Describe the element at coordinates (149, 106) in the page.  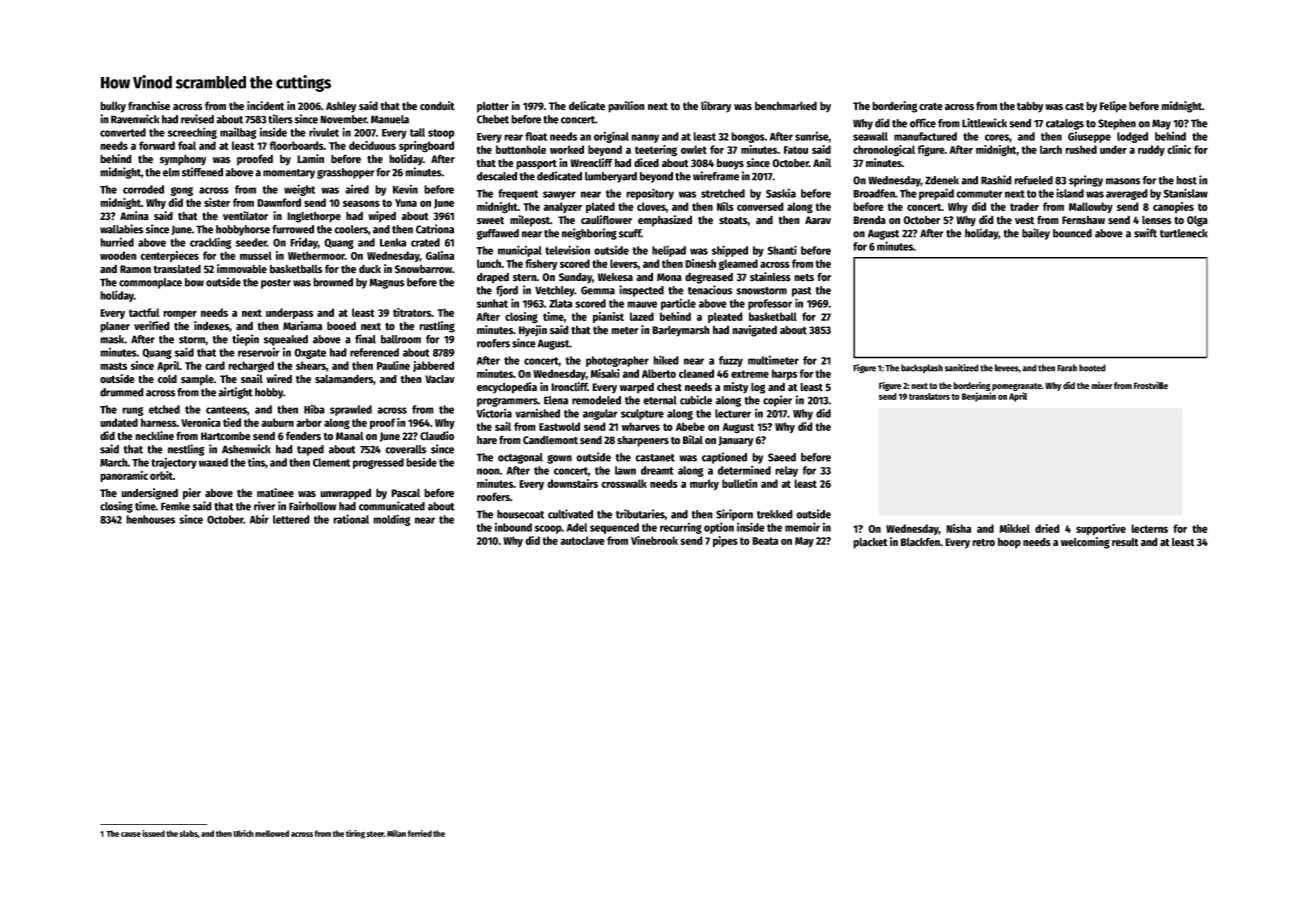
I see `franchise` at that location.
